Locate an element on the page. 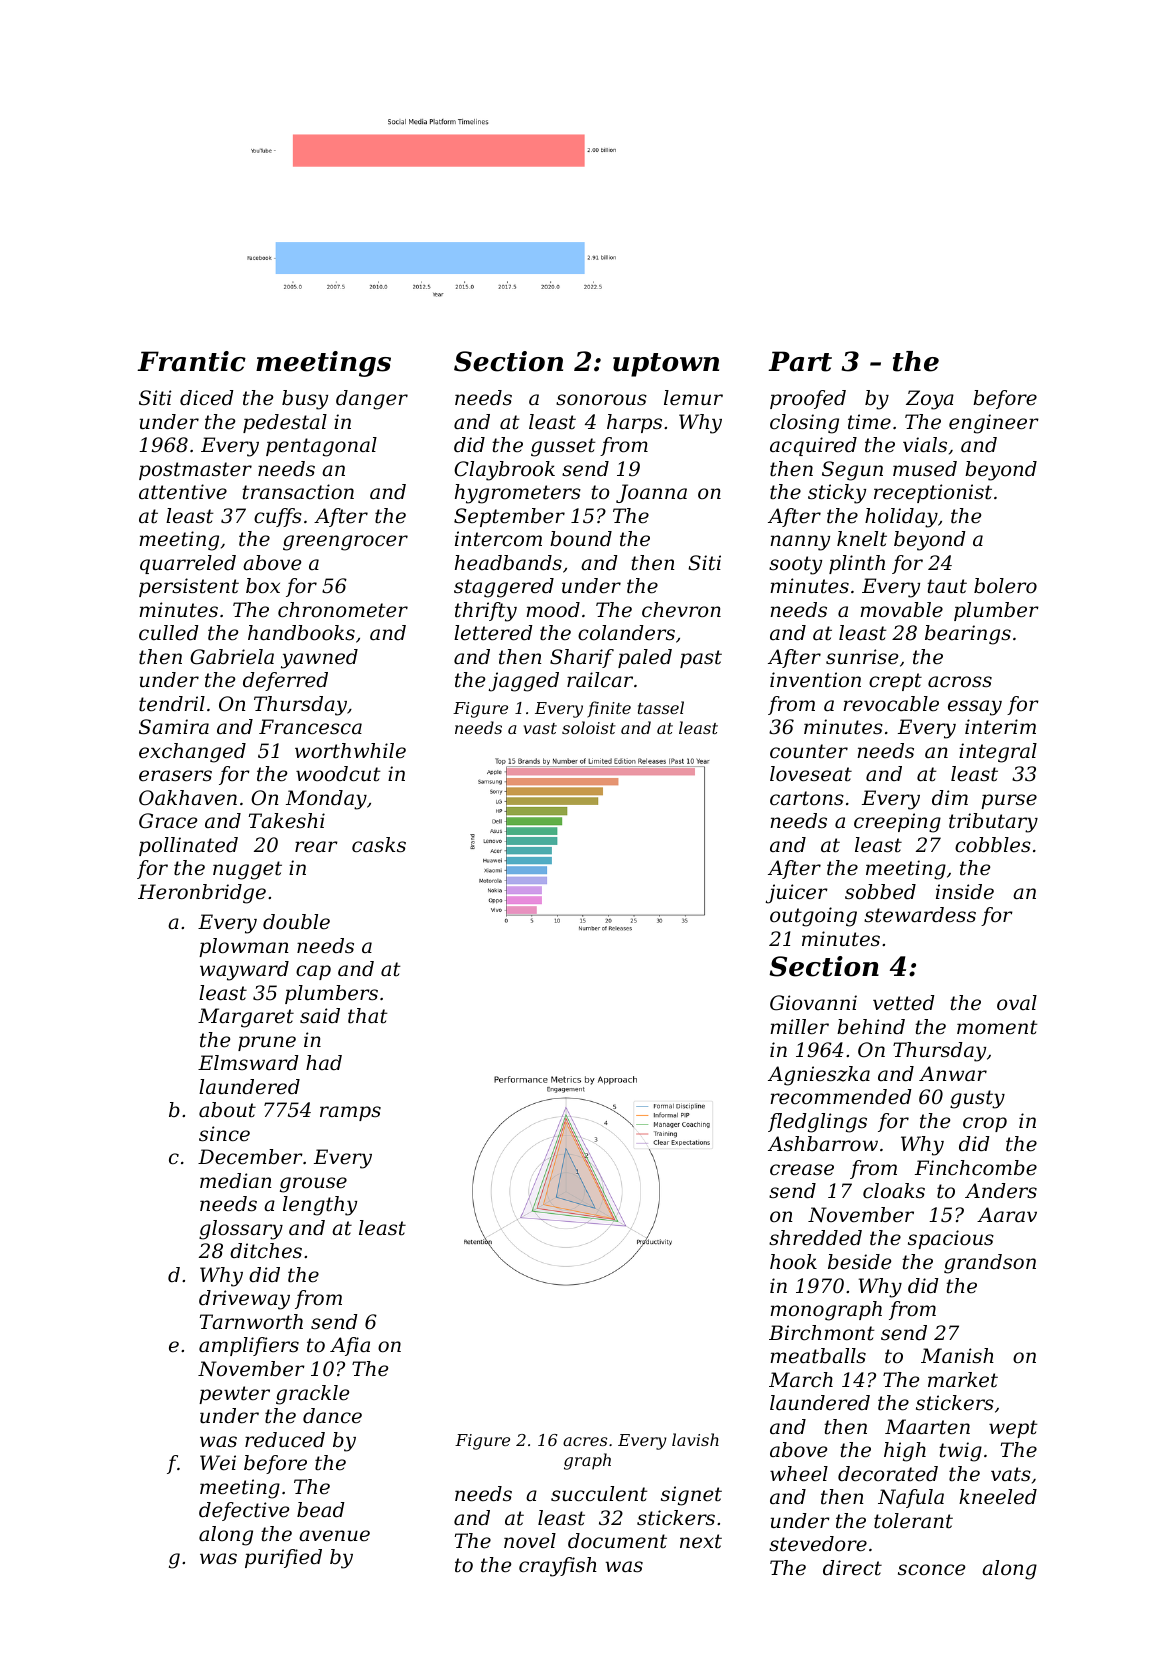  avenue is located at coordinates (334, 1536).
